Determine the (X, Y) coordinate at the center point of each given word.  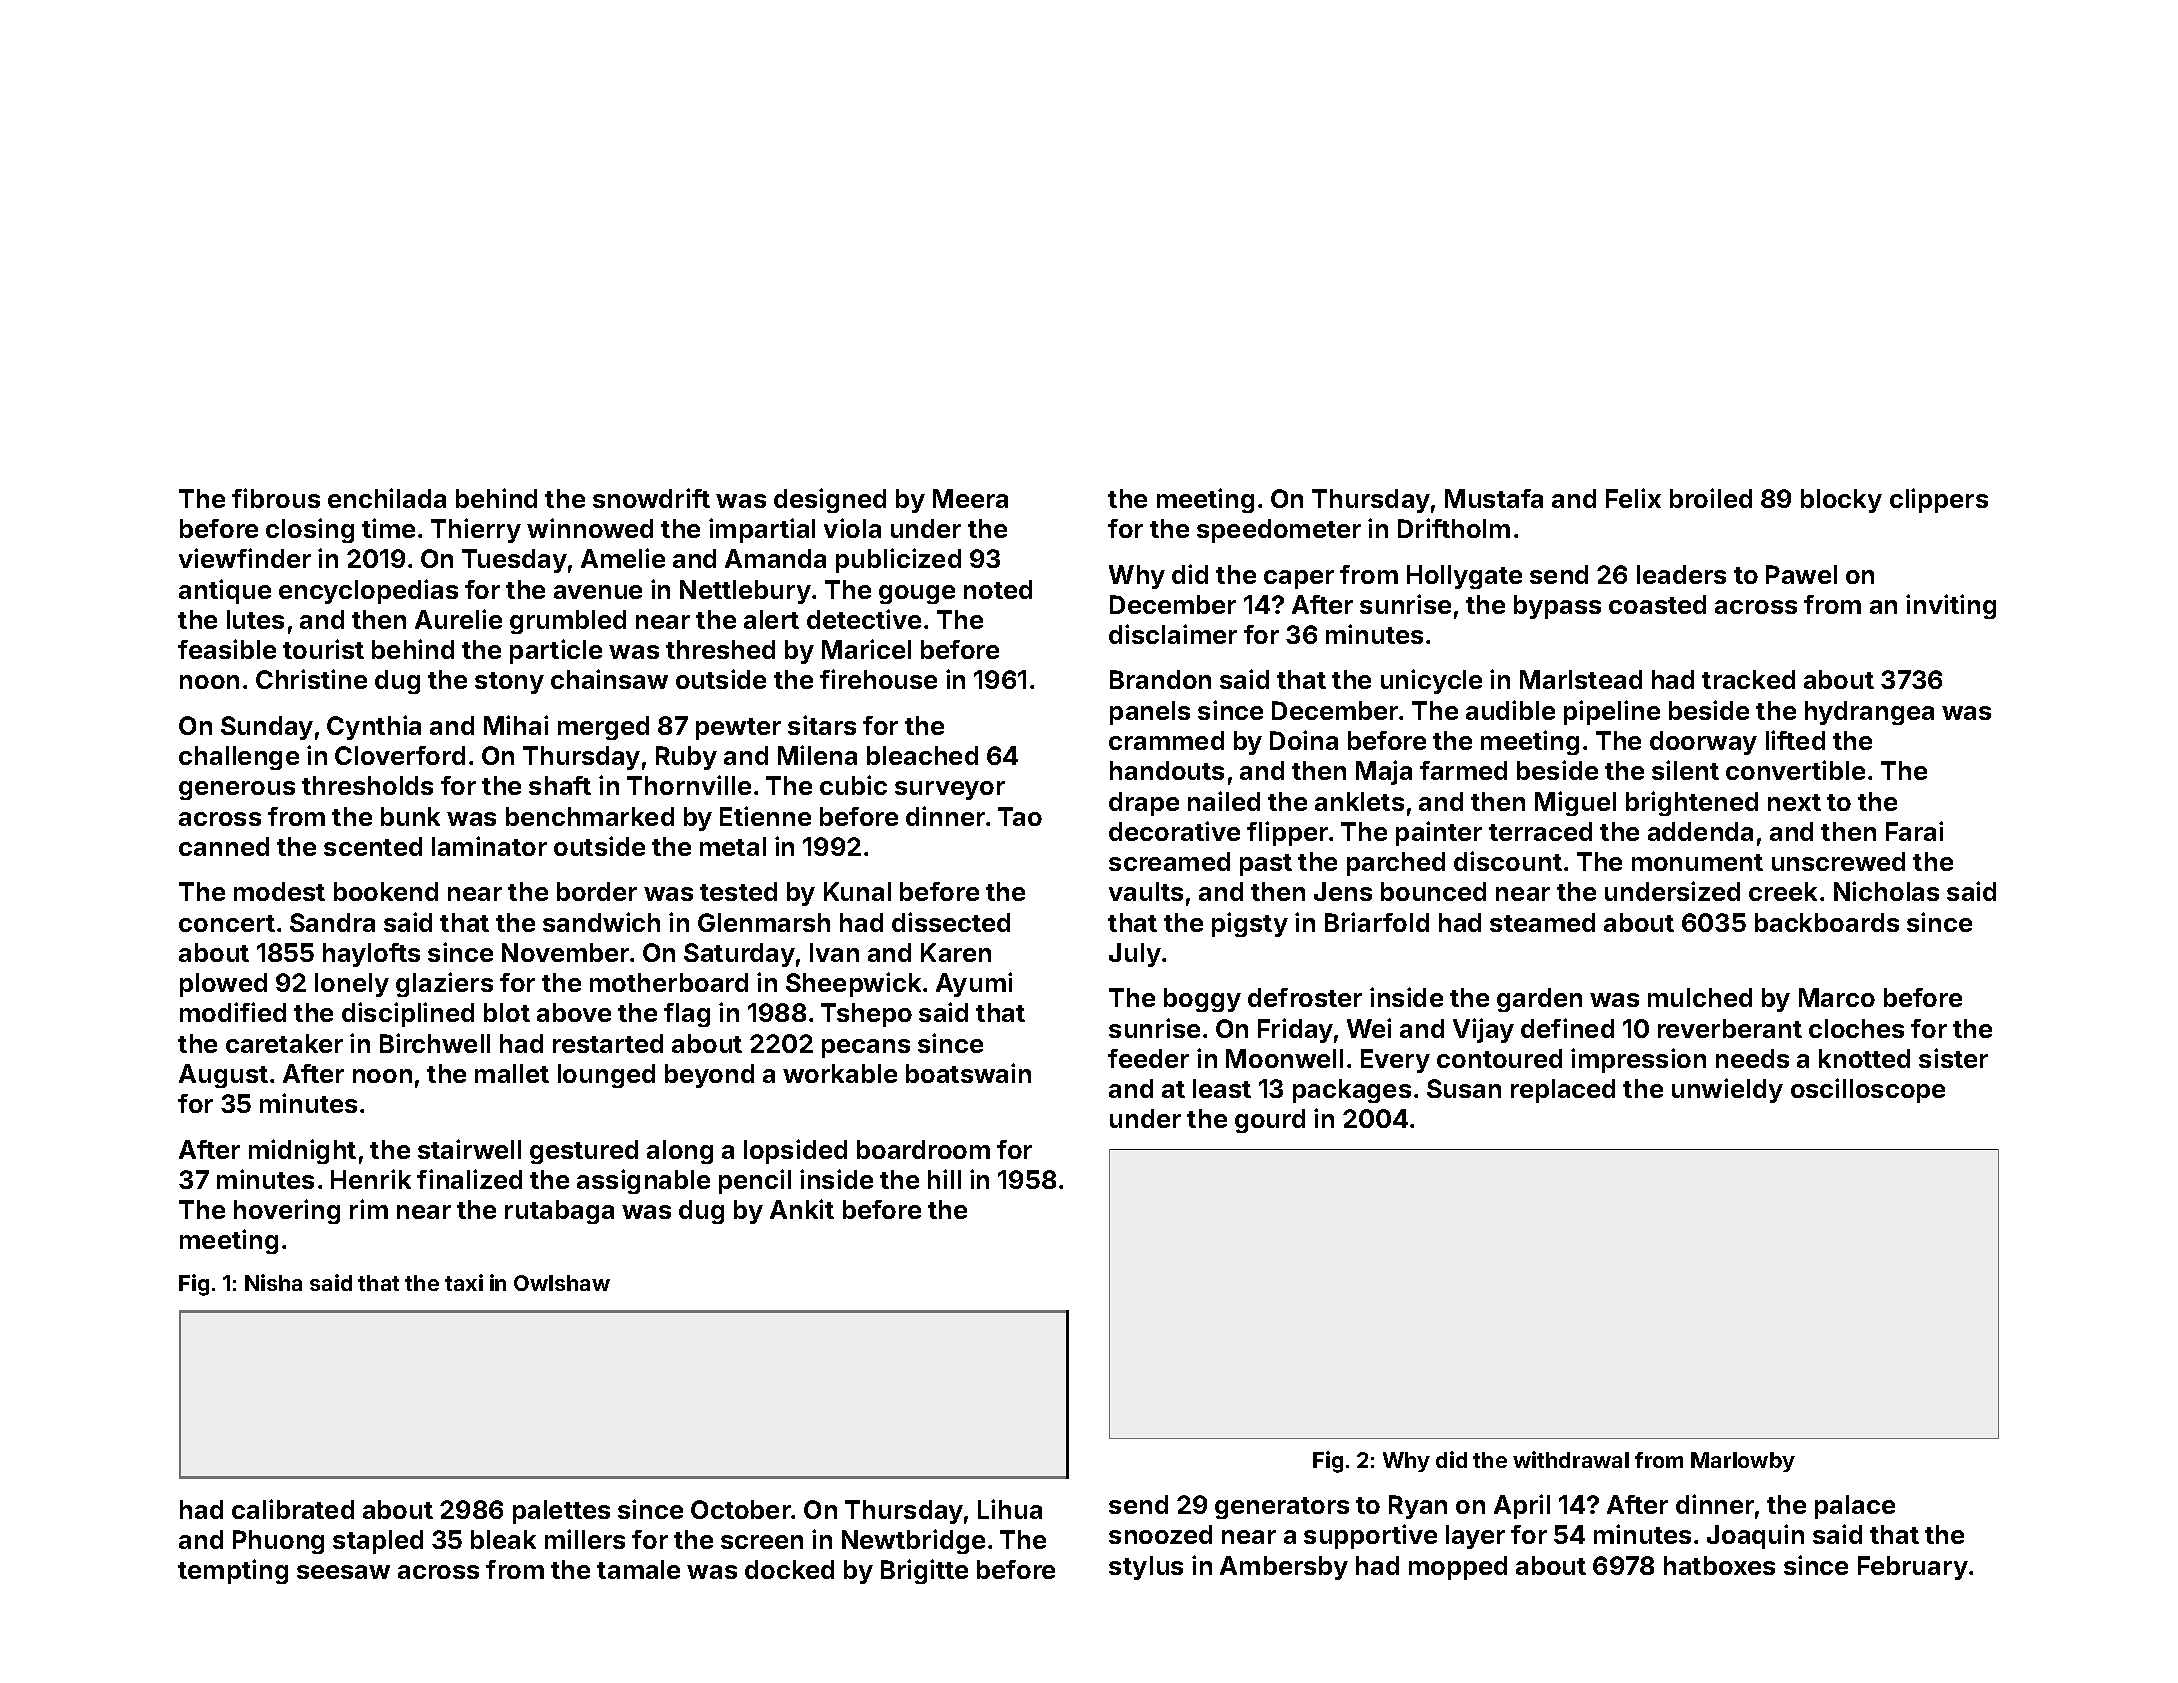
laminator (489, 846)
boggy (1202, 1000)
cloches (1856, 1028)
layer (1475, 1537)
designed (830, 500)
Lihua (1010, 1509)
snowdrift (651, 498)
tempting (233, 1571)
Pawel (1801, 574)
